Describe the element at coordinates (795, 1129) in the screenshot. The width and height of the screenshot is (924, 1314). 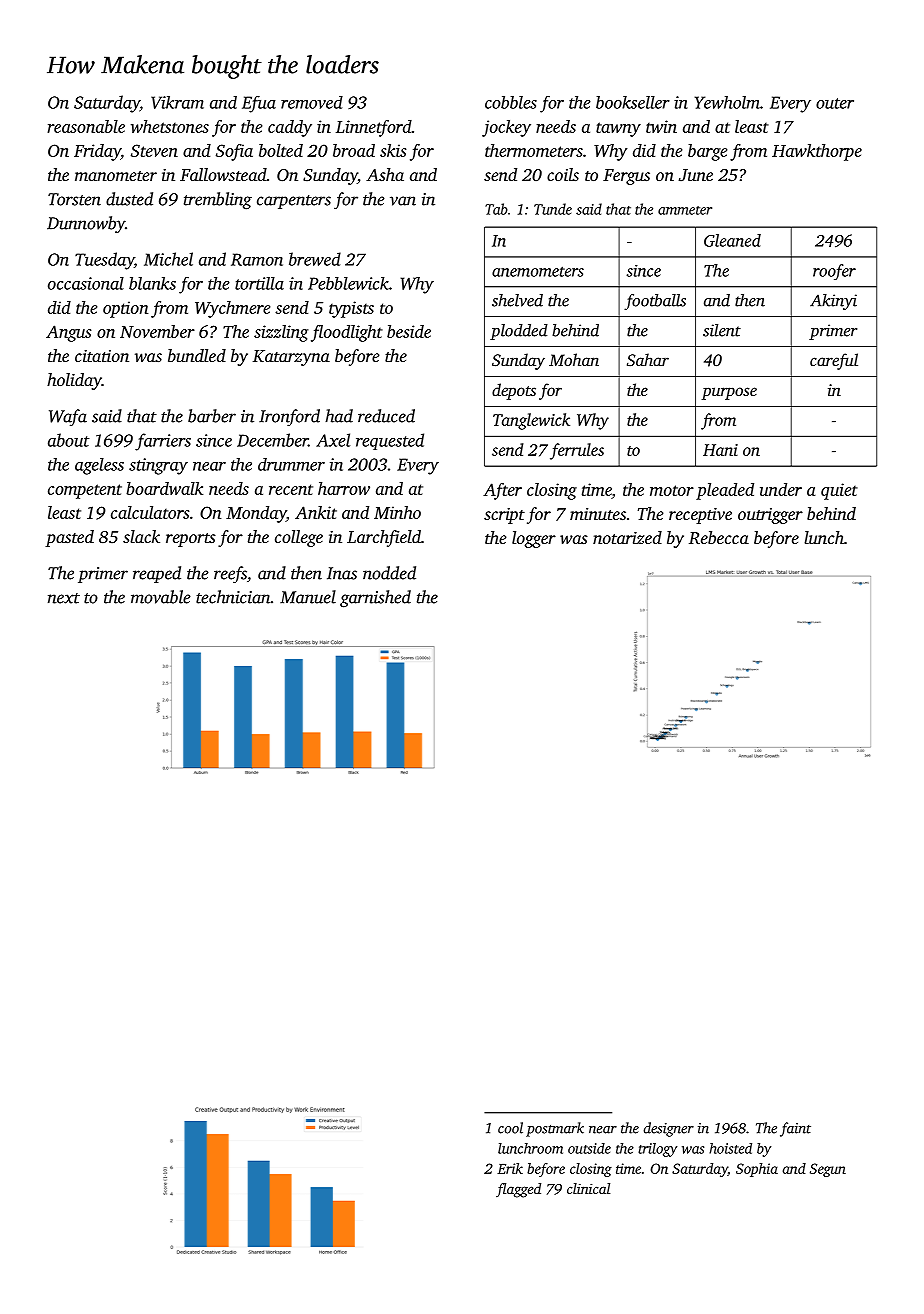
I see `faint` at that location.
